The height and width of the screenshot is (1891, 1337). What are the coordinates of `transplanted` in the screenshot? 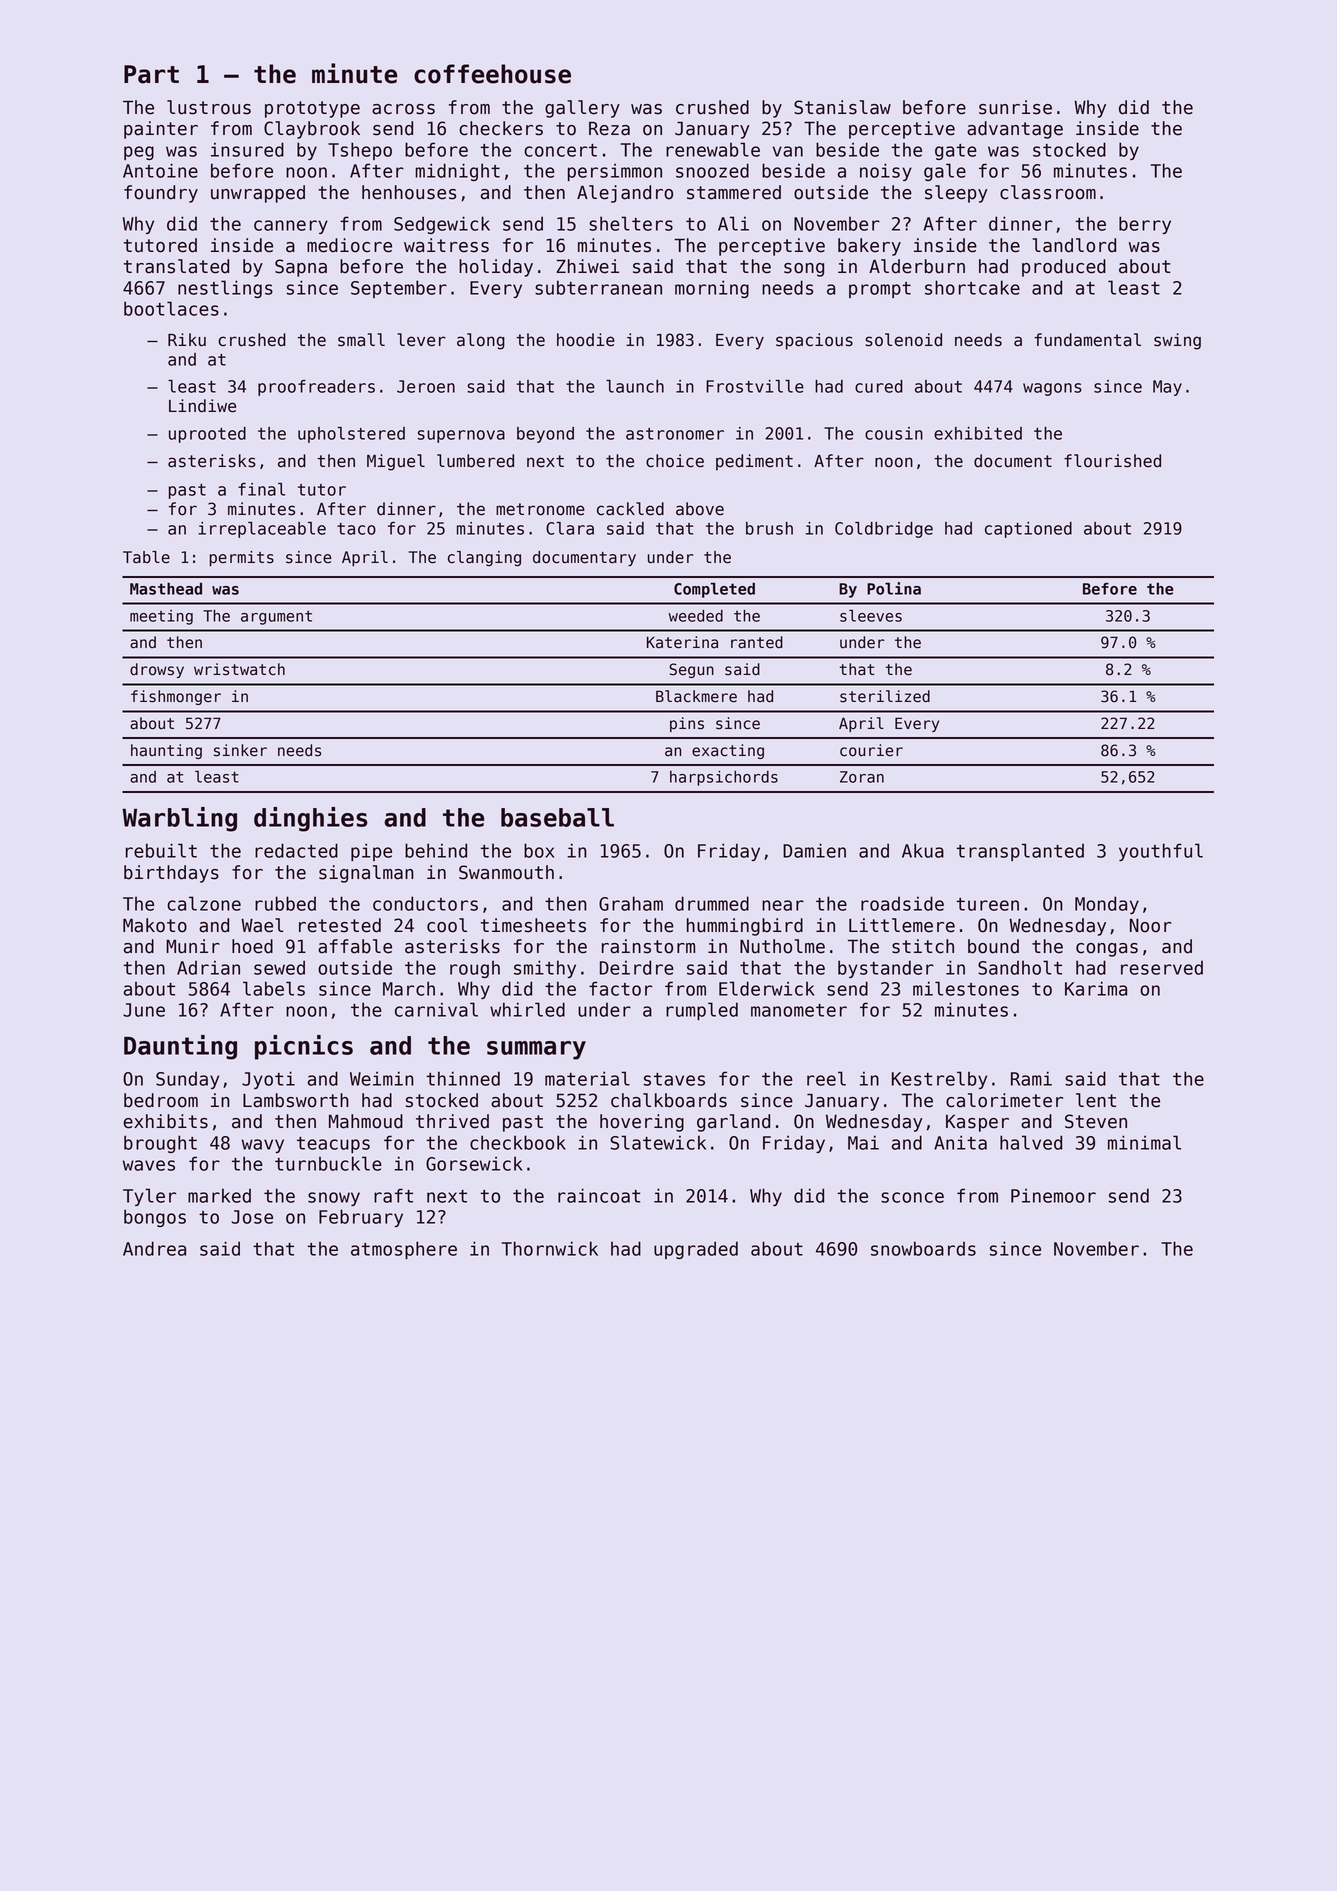 It's located at (1020, 852).
